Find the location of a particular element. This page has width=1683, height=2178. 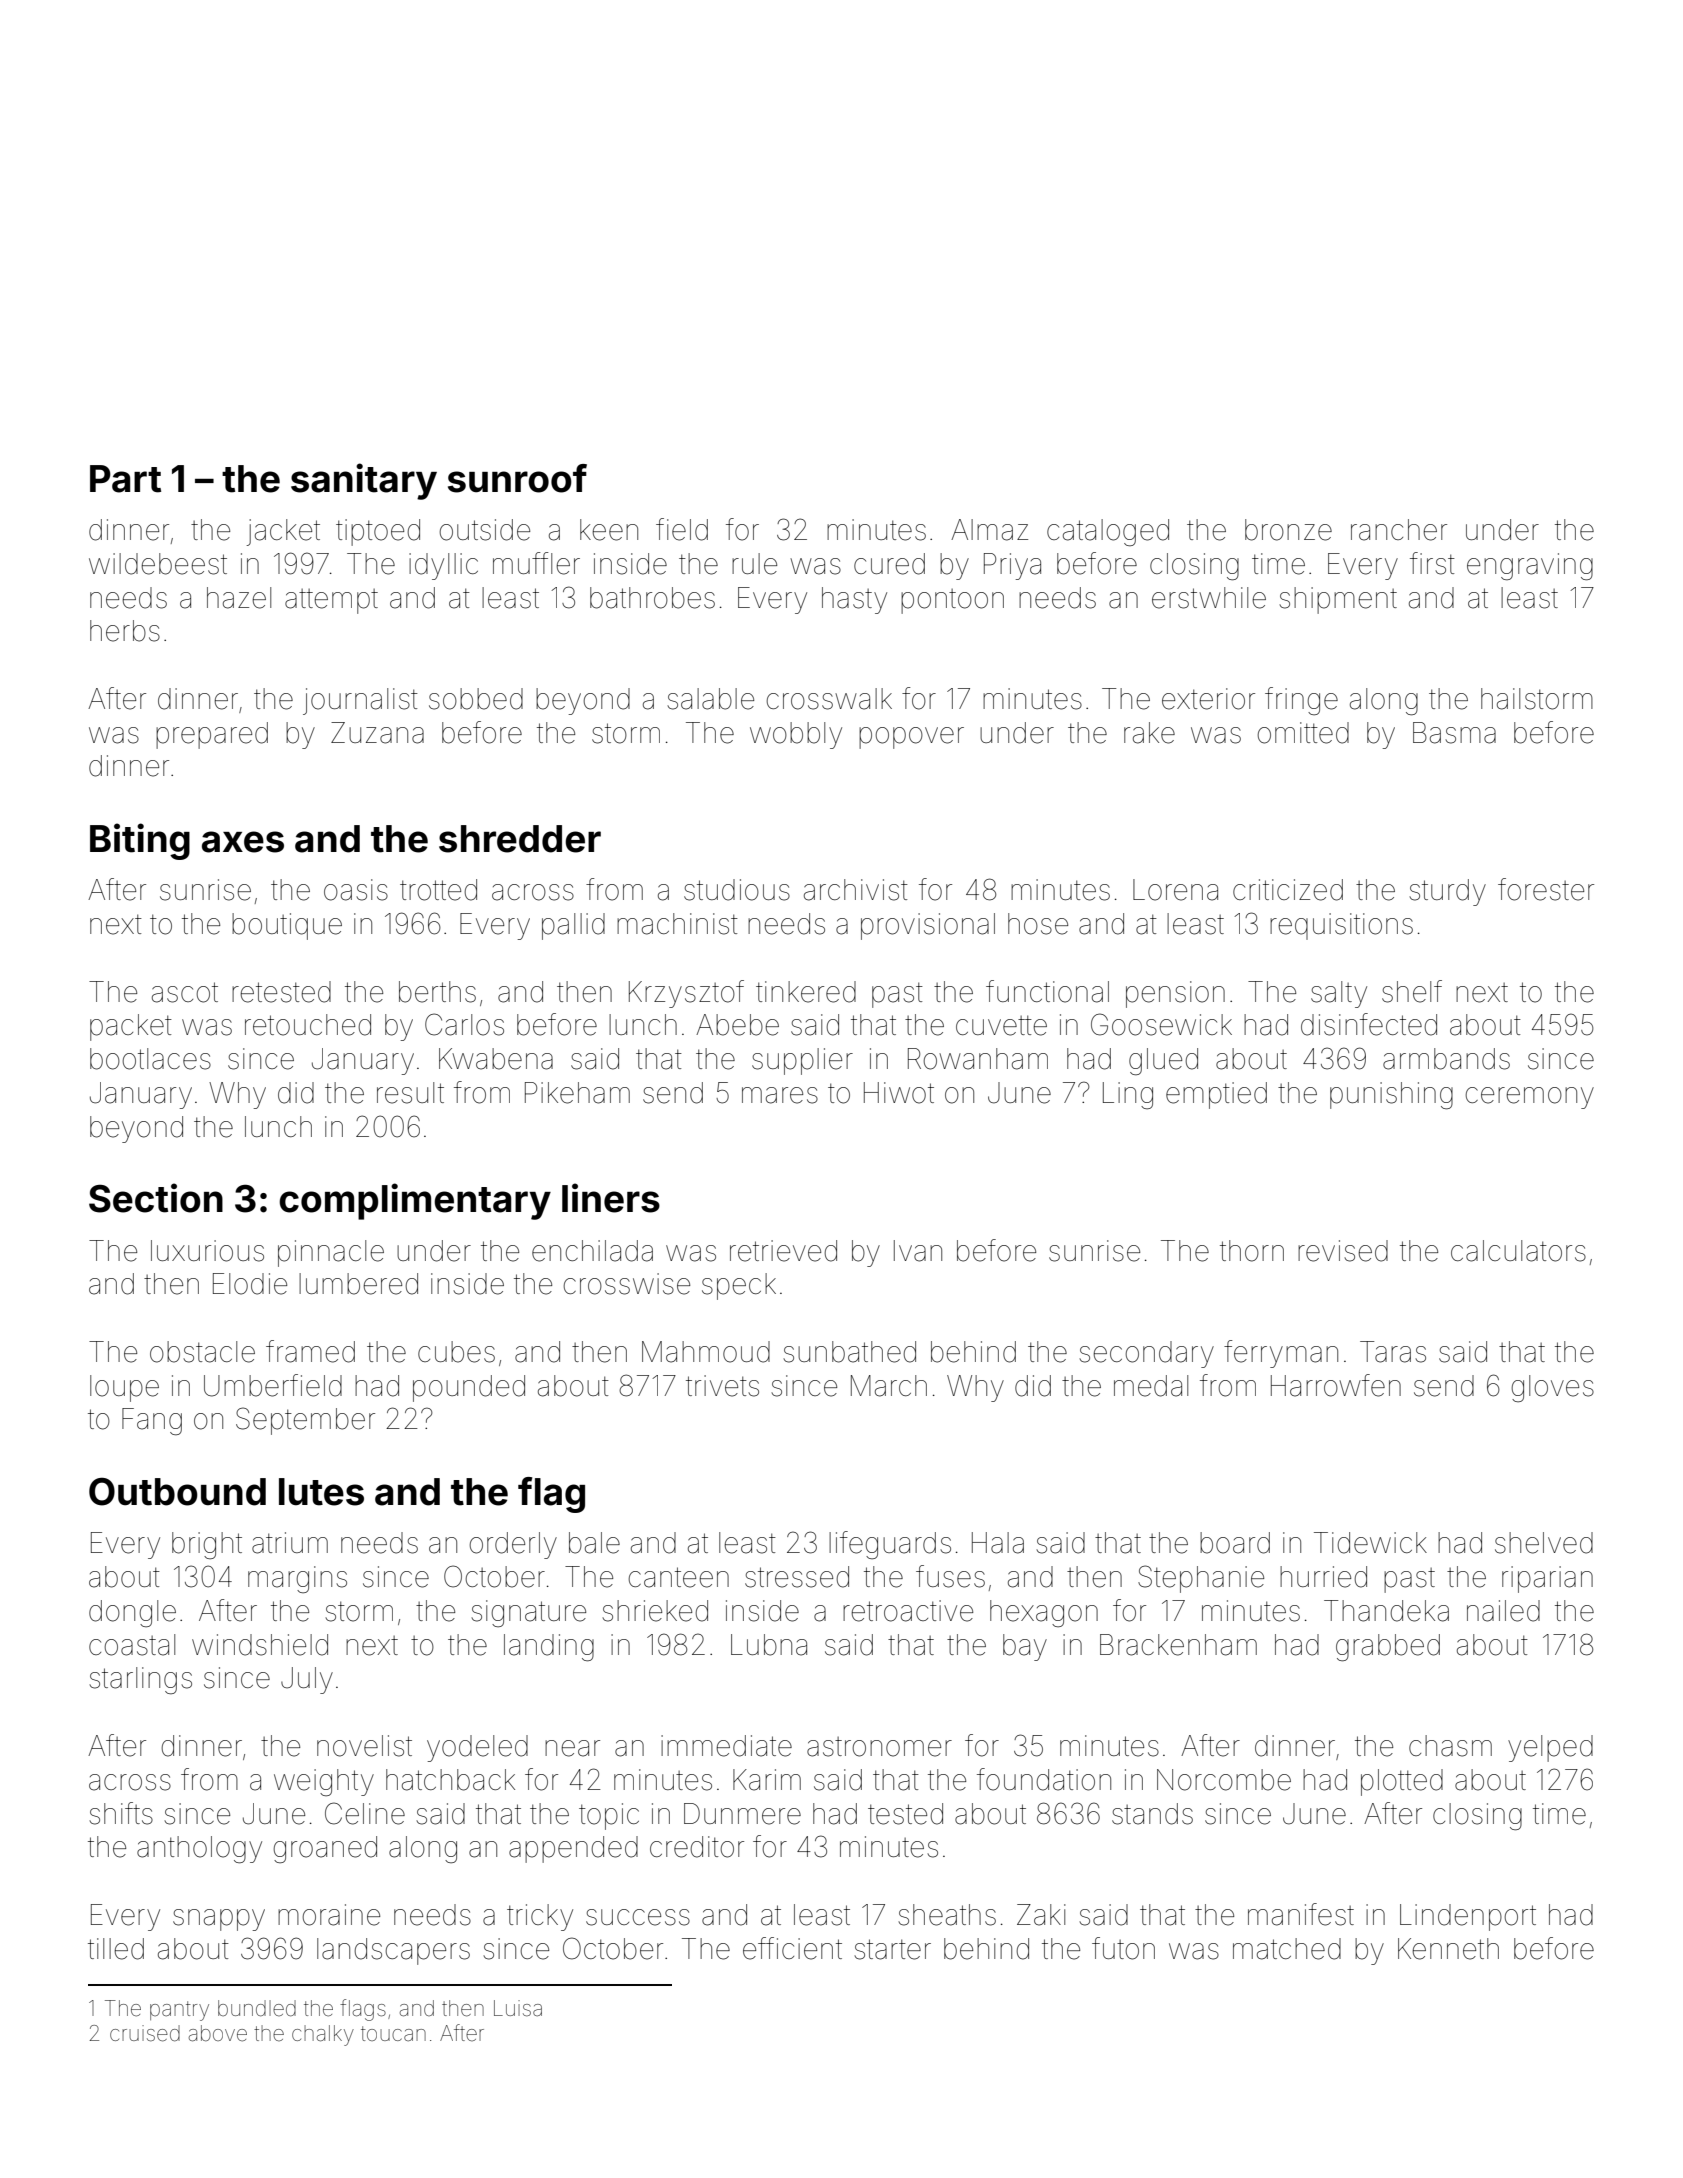

Priya is located at coordinates (1012, 566).
